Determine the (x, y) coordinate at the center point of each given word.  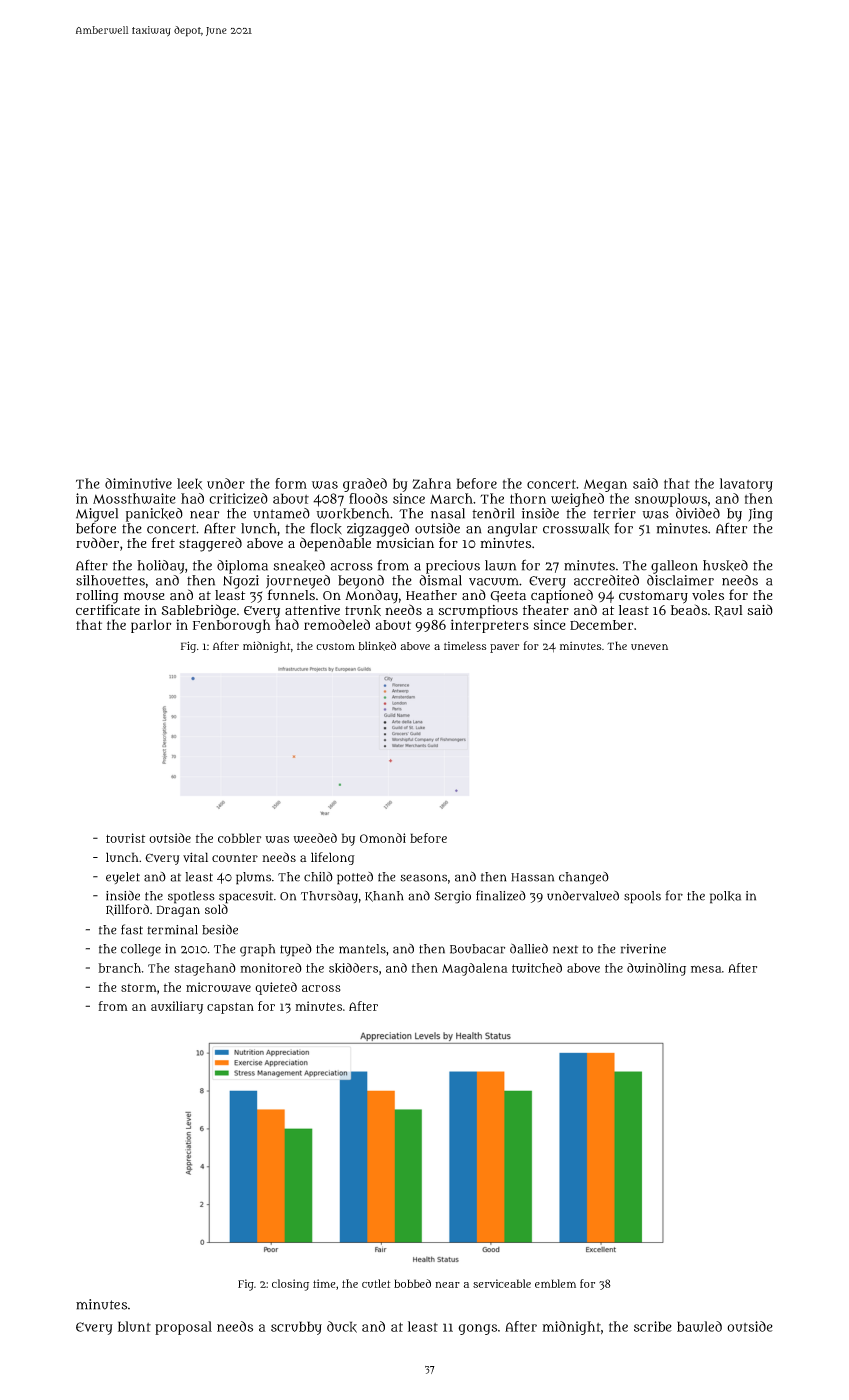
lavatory (746, 485)
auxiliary (177, 1007)
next (565, 949)
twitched (537, 968)
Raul (729, 611)
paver (504, 648)
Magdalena (475, 969)
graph (257, 950)
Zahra (431, 483)
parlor (151, 626)
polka (725, 897)
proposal (183, 1328)
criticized (238, 498)
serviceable (502, 1283)
